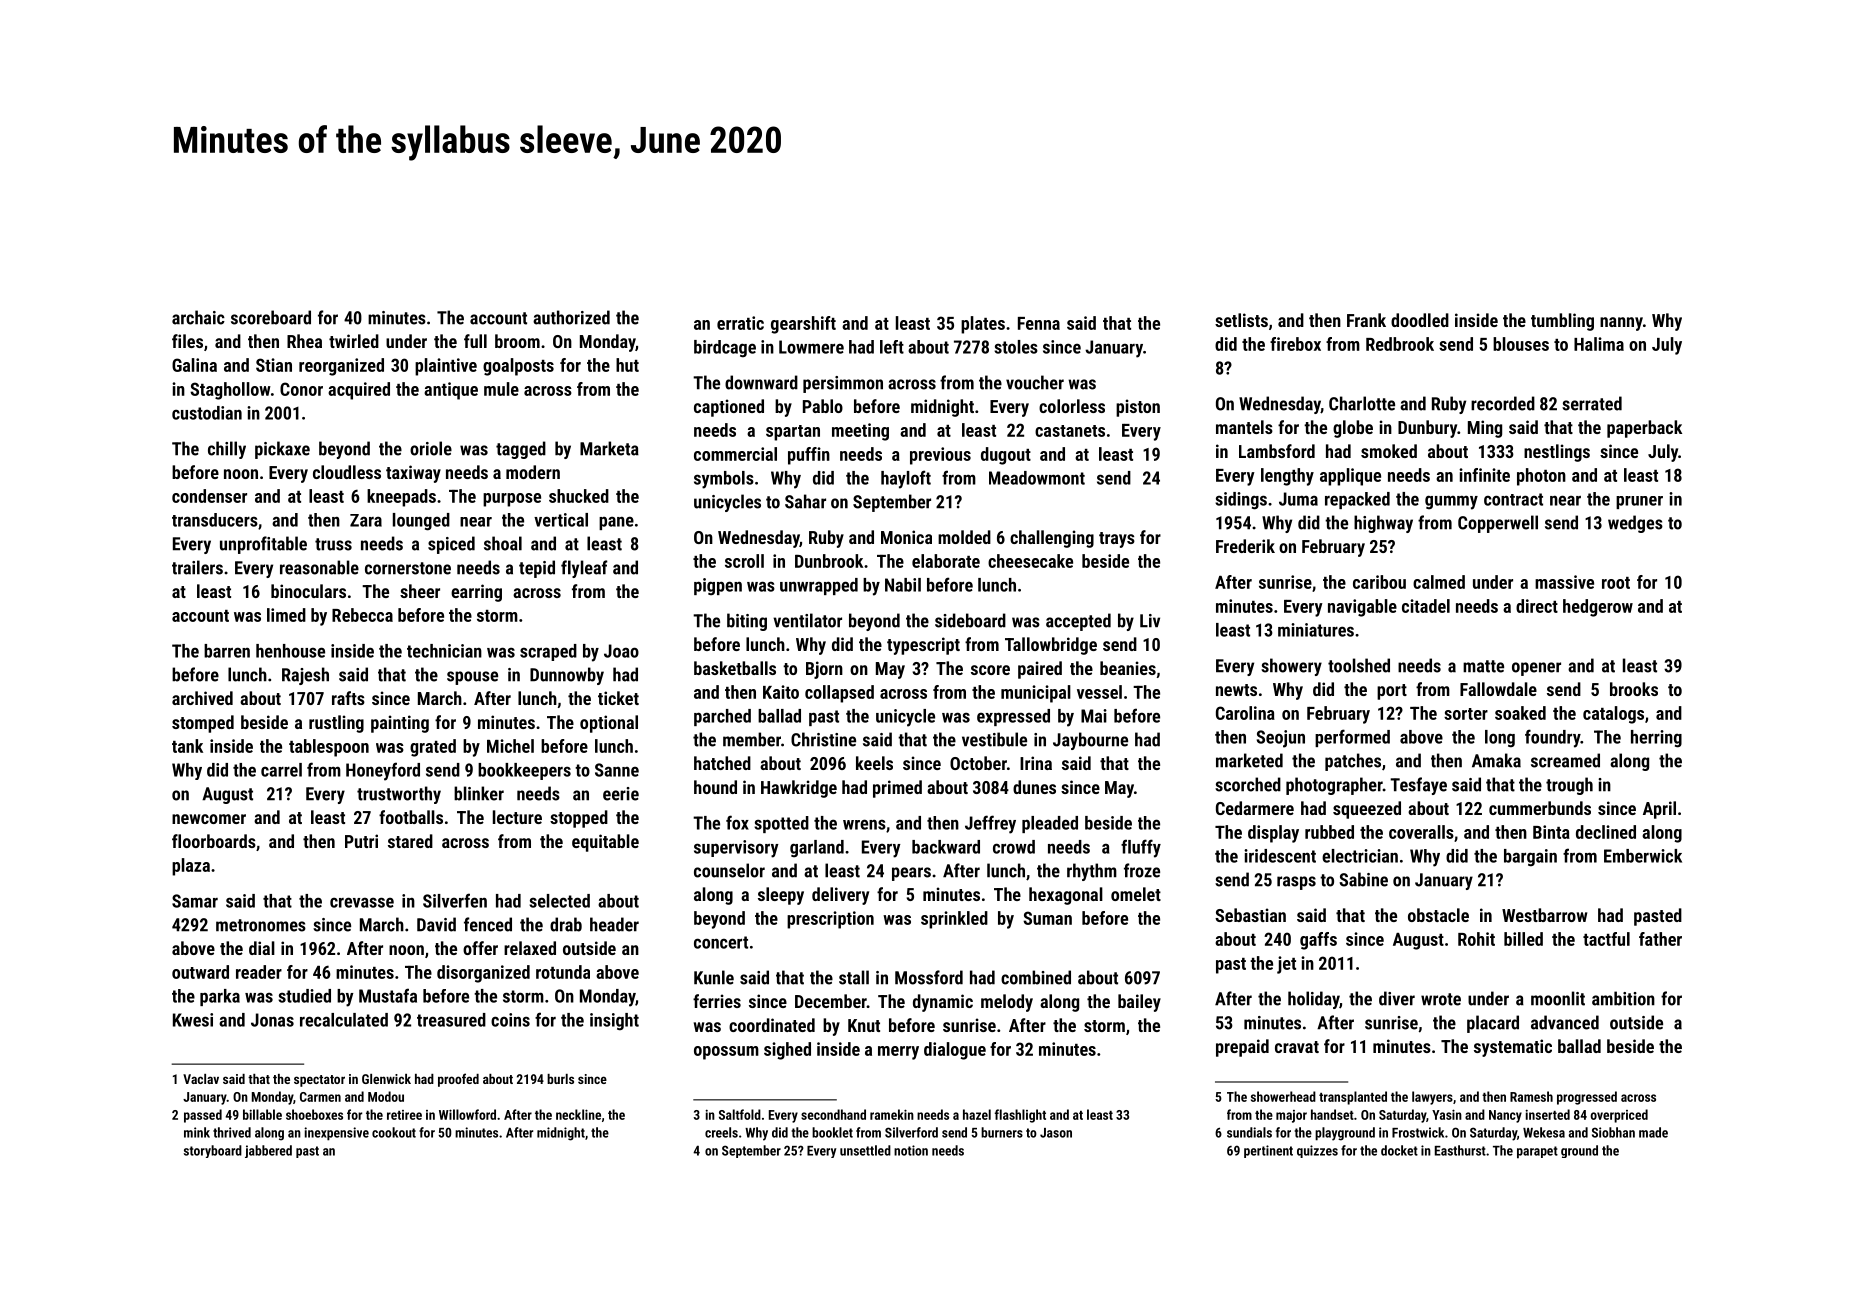 The height and width of the page is (1311, 1854). I want to click on tumbling, so click(1562, 322).
